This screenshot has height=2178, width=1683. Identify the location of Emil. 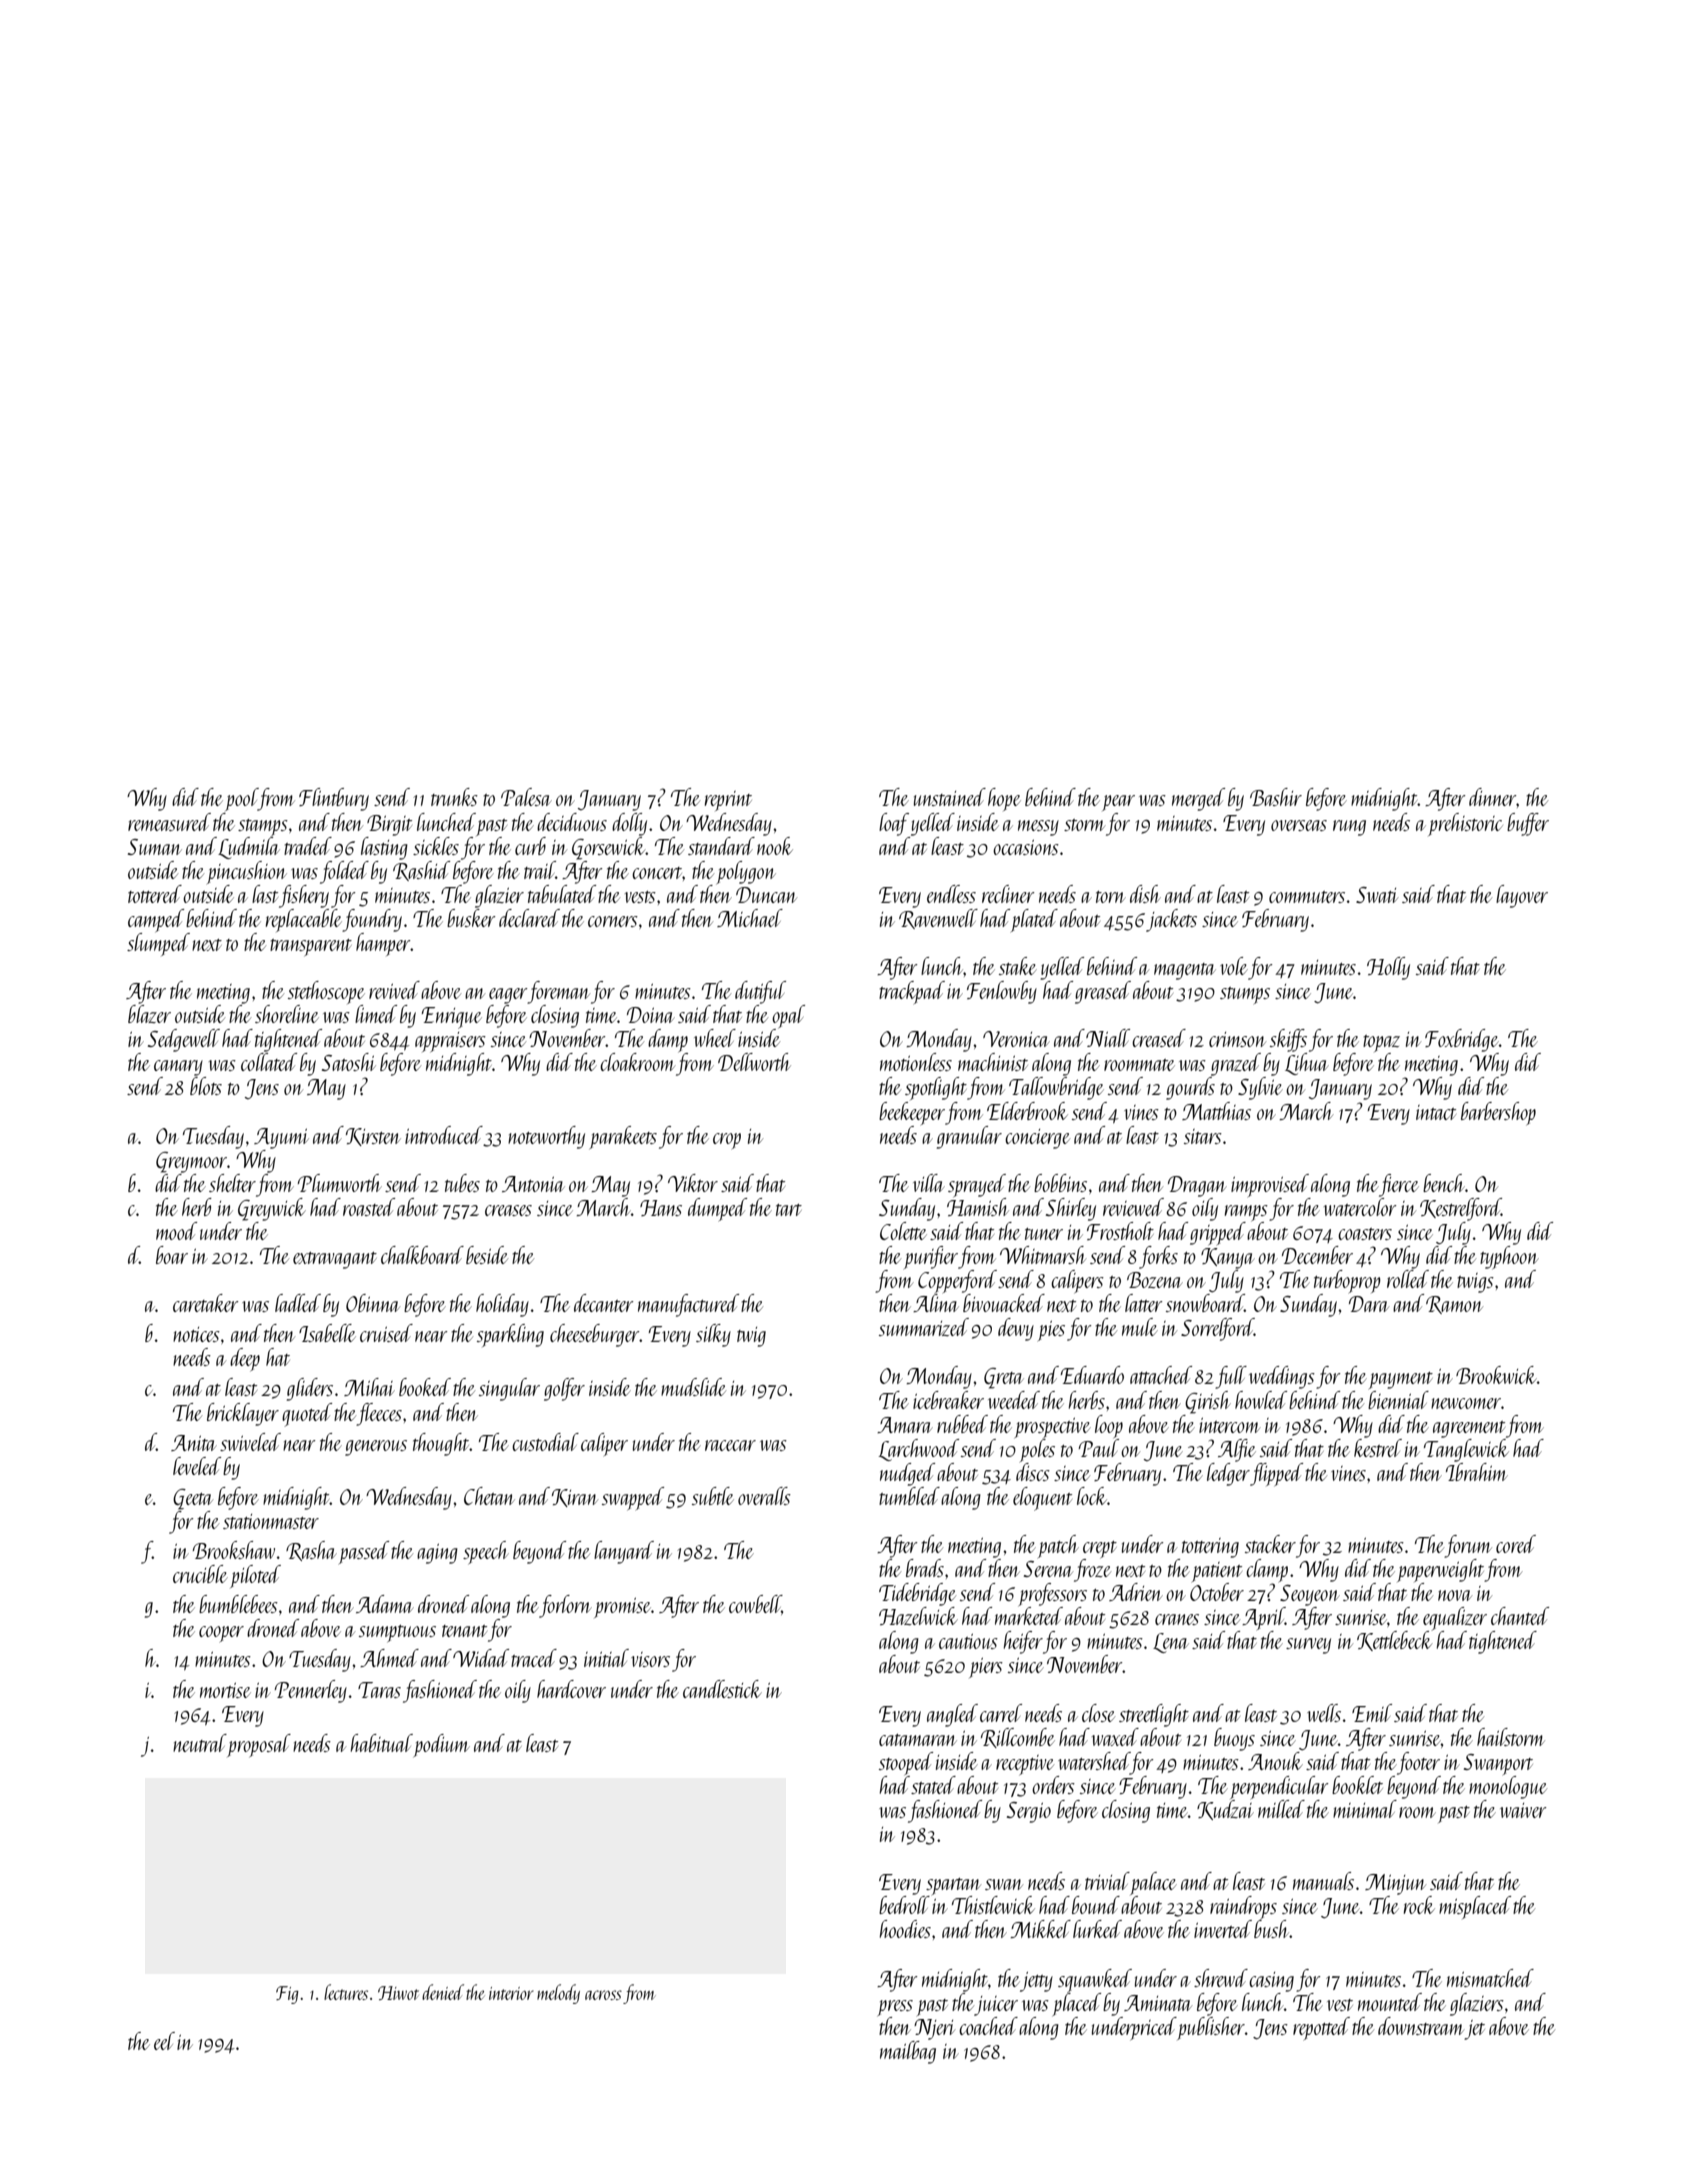
(1372, 1713).
